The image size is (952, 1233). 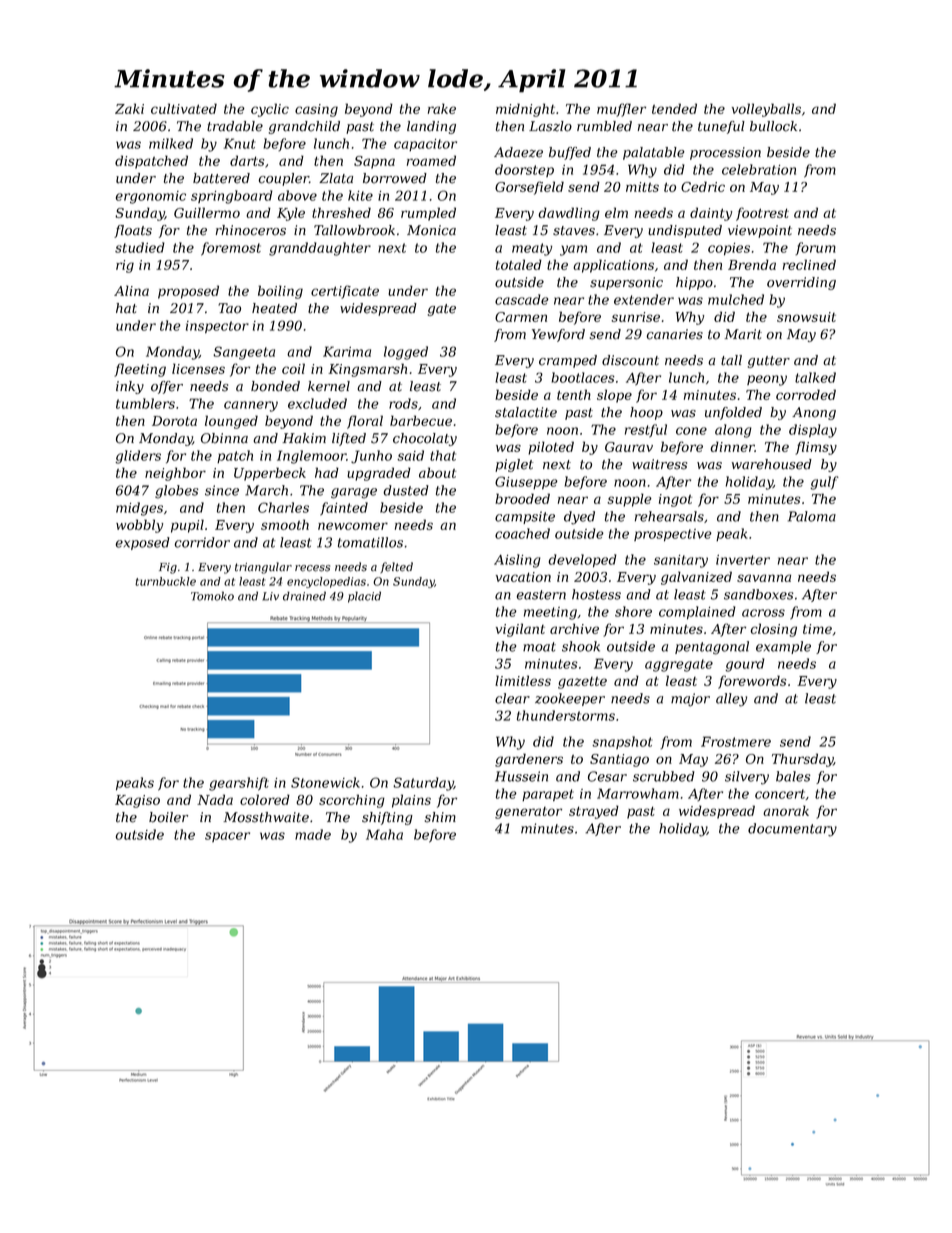 I want to click on display, so click(x=813, y=431).
